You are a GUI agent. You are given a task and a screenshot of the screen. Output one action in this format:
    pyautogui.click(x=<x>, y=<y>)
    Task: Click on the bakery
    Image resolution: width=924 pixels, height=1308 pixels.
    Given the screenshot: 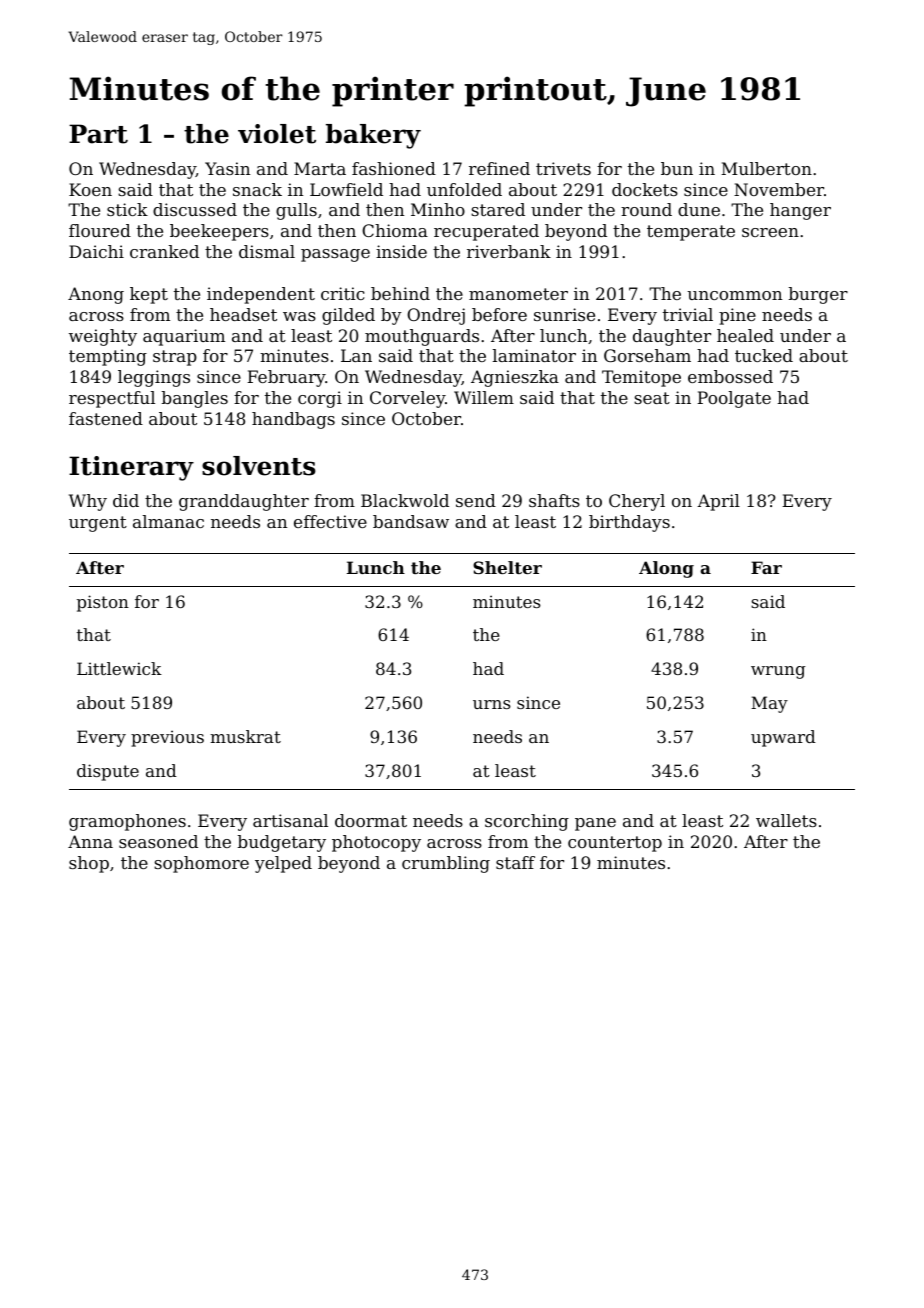 What is the action you would take?
    pyautogui.click(x=373, y=136)
